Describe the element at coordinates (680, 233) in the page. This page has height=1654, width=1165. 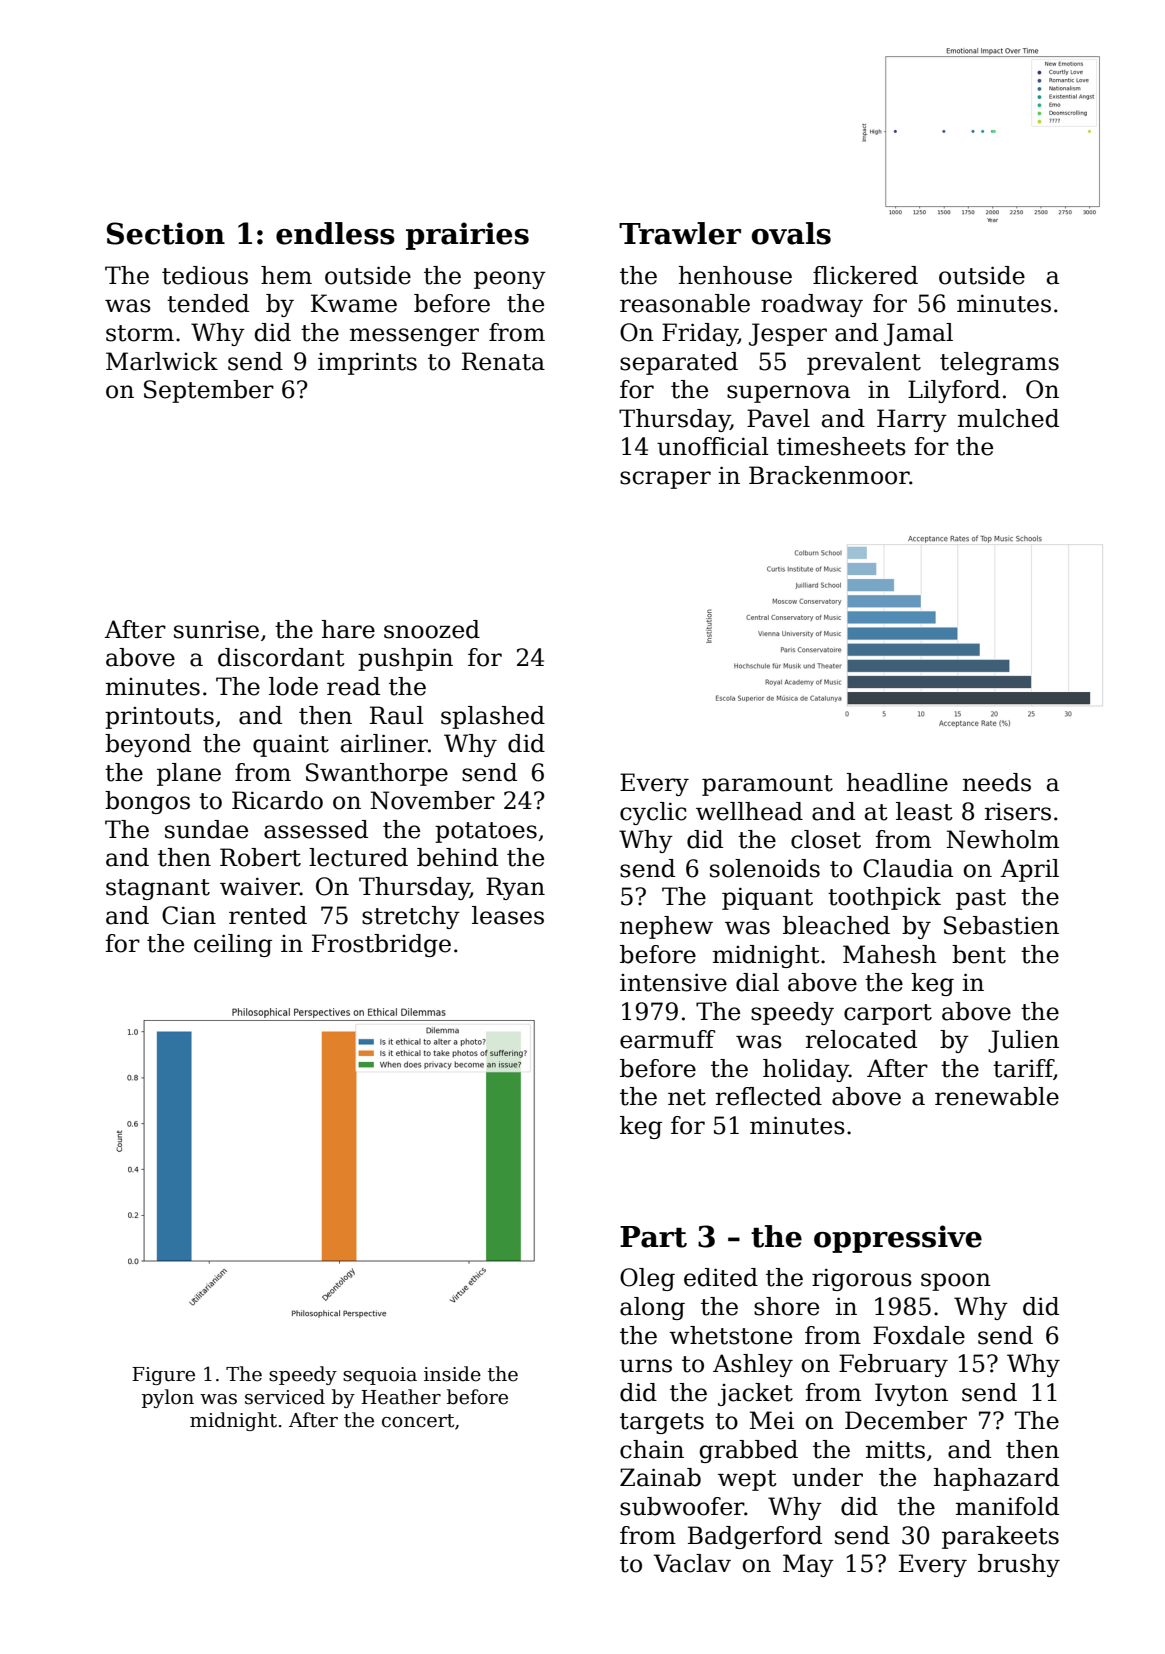
I see `Trawler` at that location.
